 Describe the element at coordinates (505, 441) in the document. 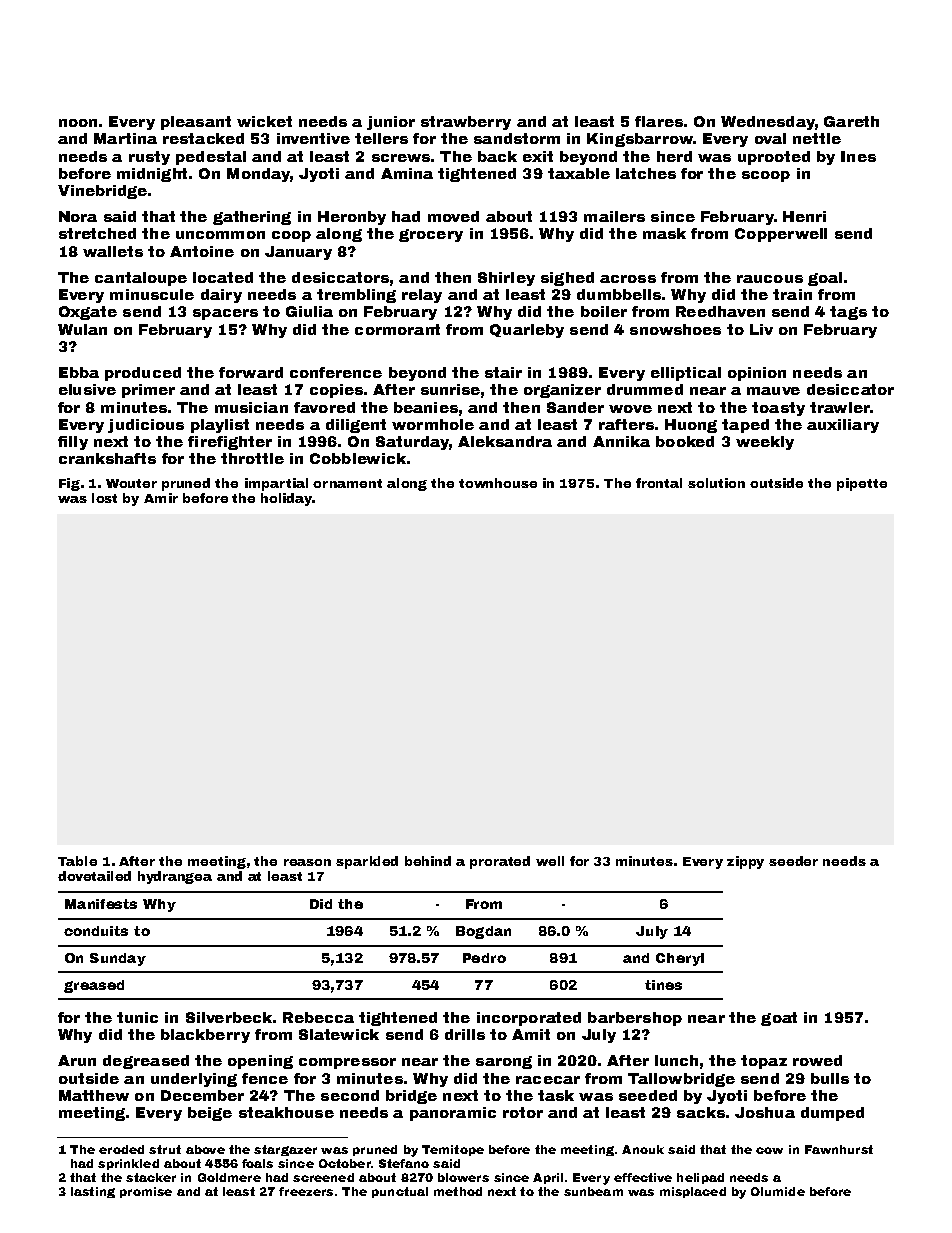

I see `Aleksandra` at that location.
